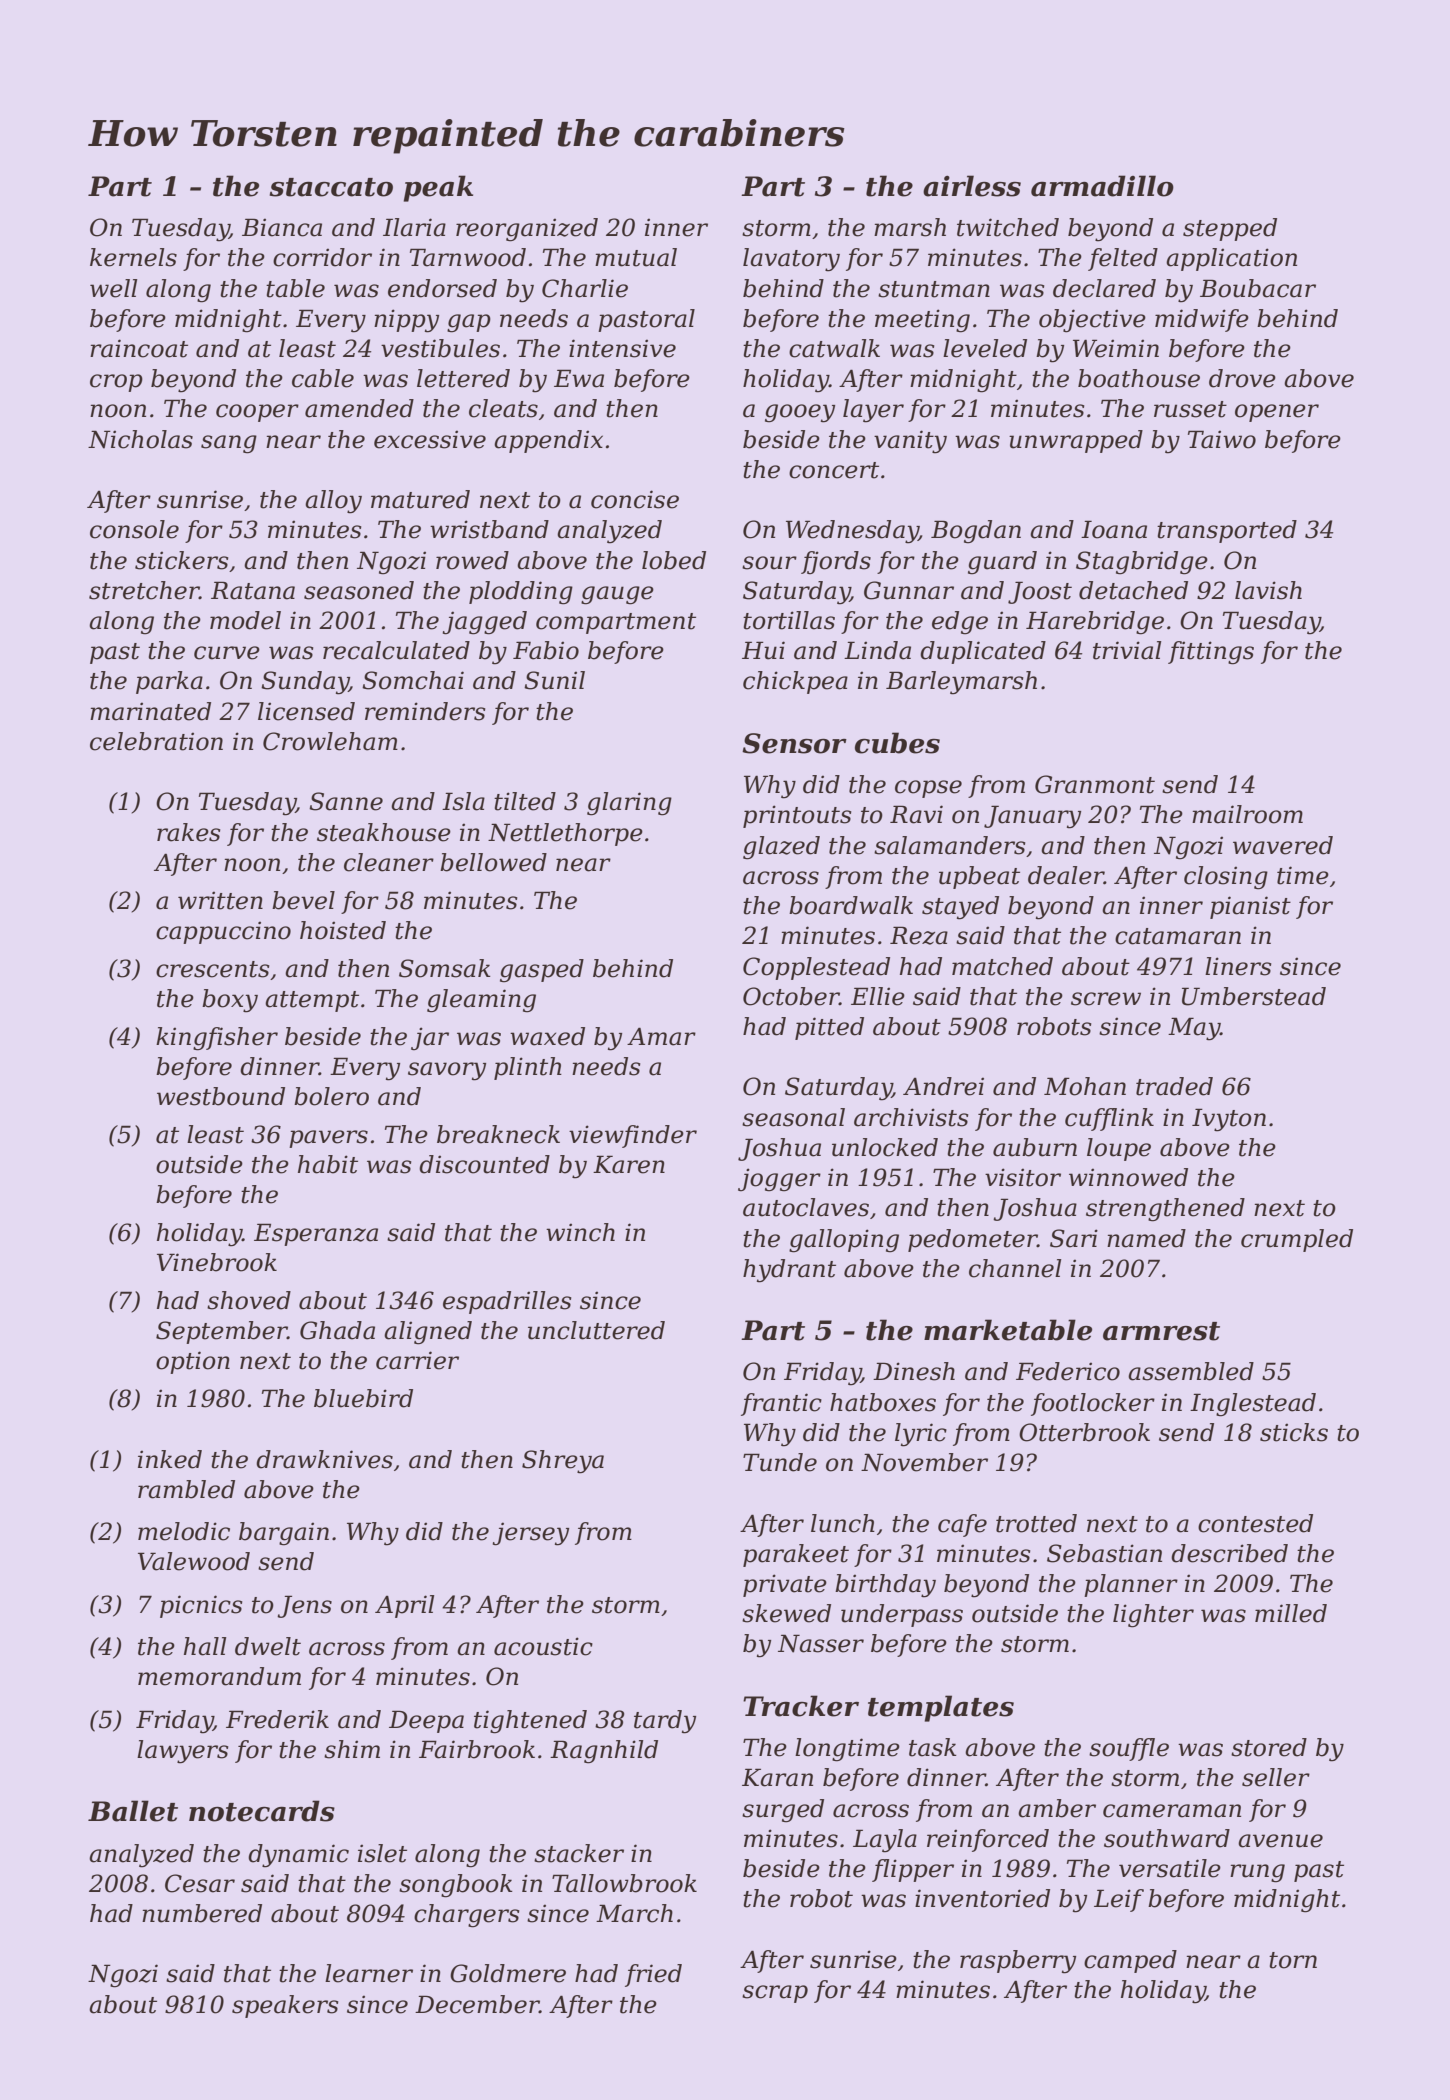  Describe the element at coordinates (133, 257) in the page. I see `kernels` at that location.
